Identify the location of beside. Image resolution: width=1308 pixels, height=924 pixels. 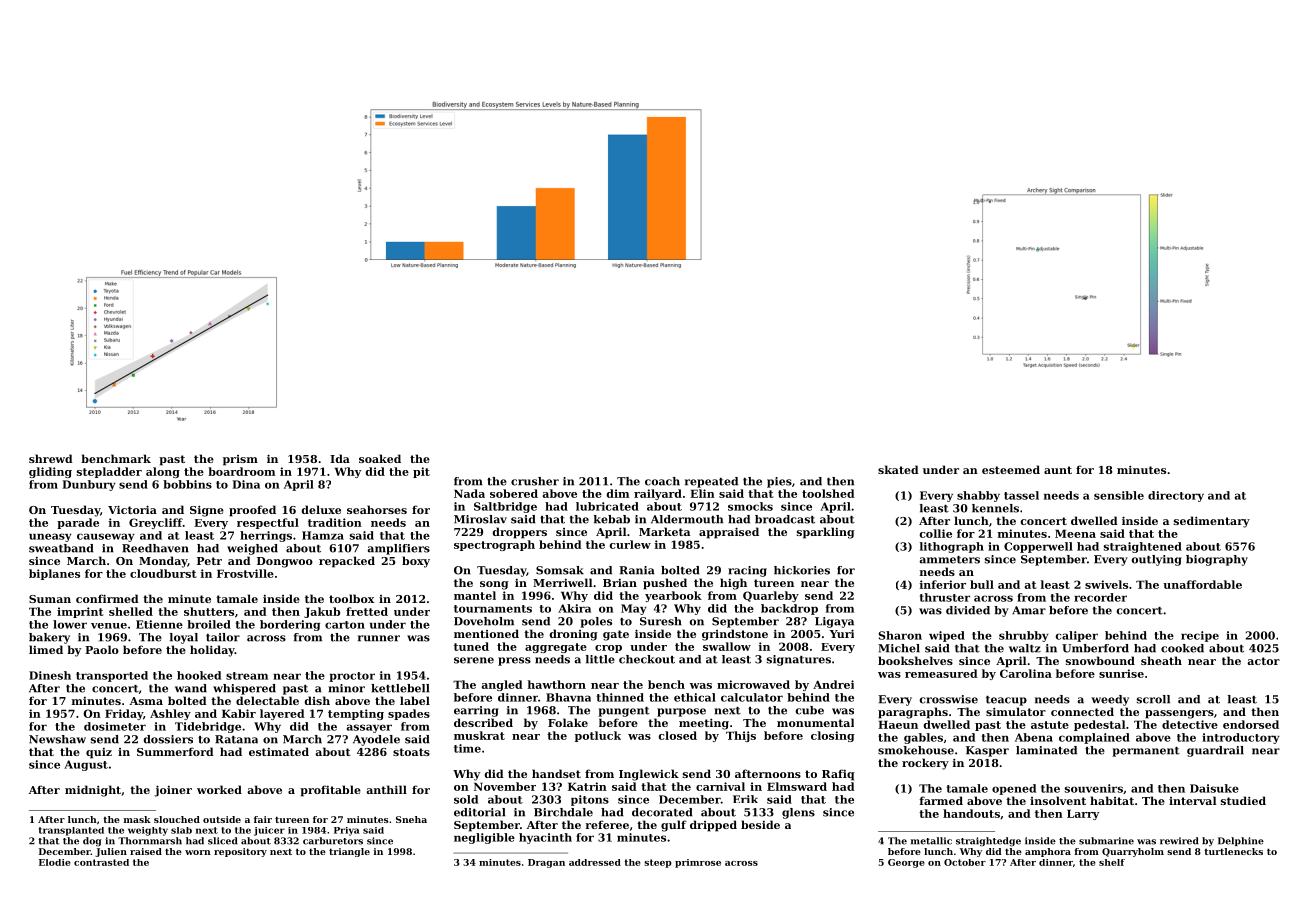
(760, 824).
